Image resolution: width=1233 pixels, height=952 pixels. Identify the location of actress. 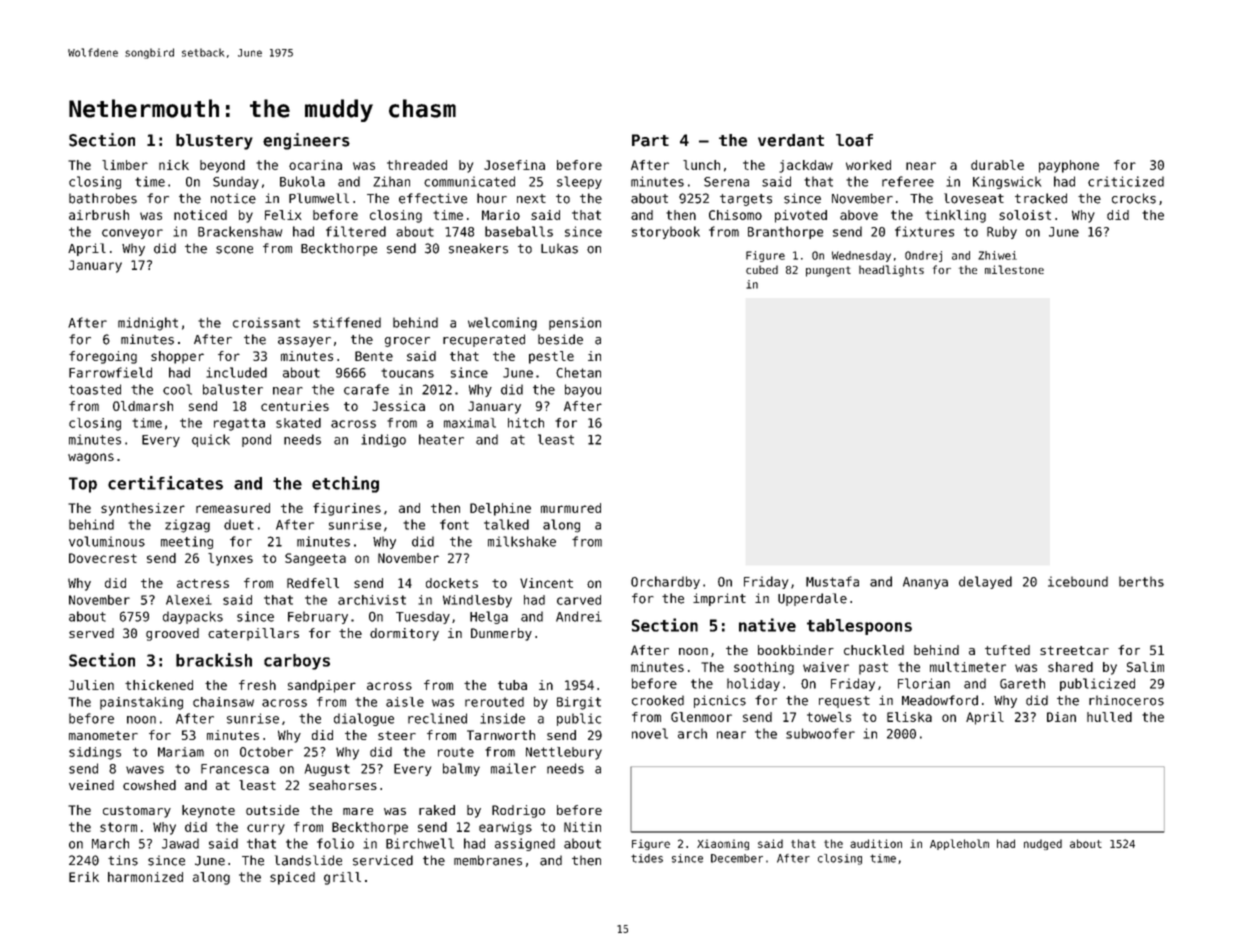
(203, 583).
